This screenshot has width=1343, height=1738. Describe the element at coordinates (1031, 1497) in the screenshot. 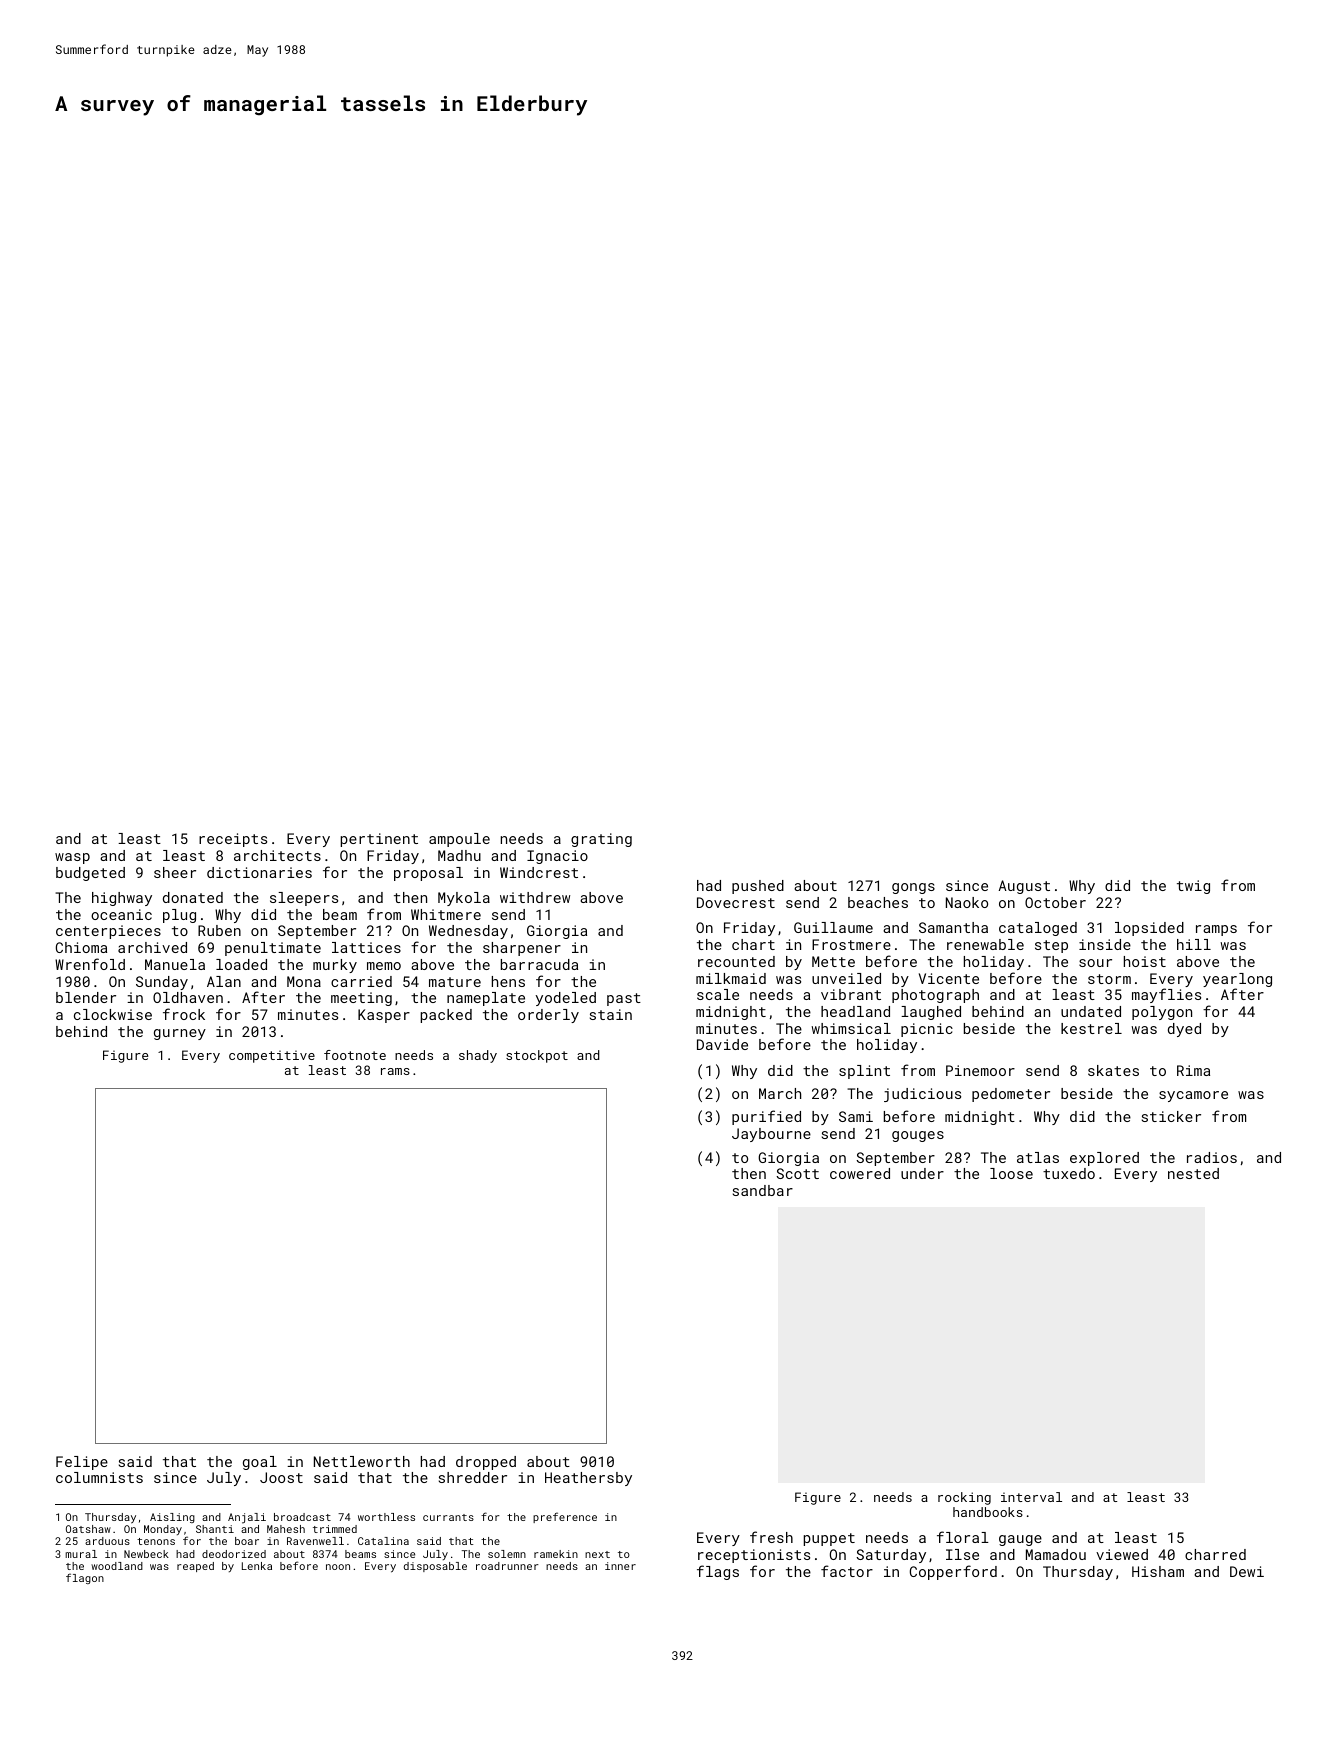

I see `interval` at that location.
